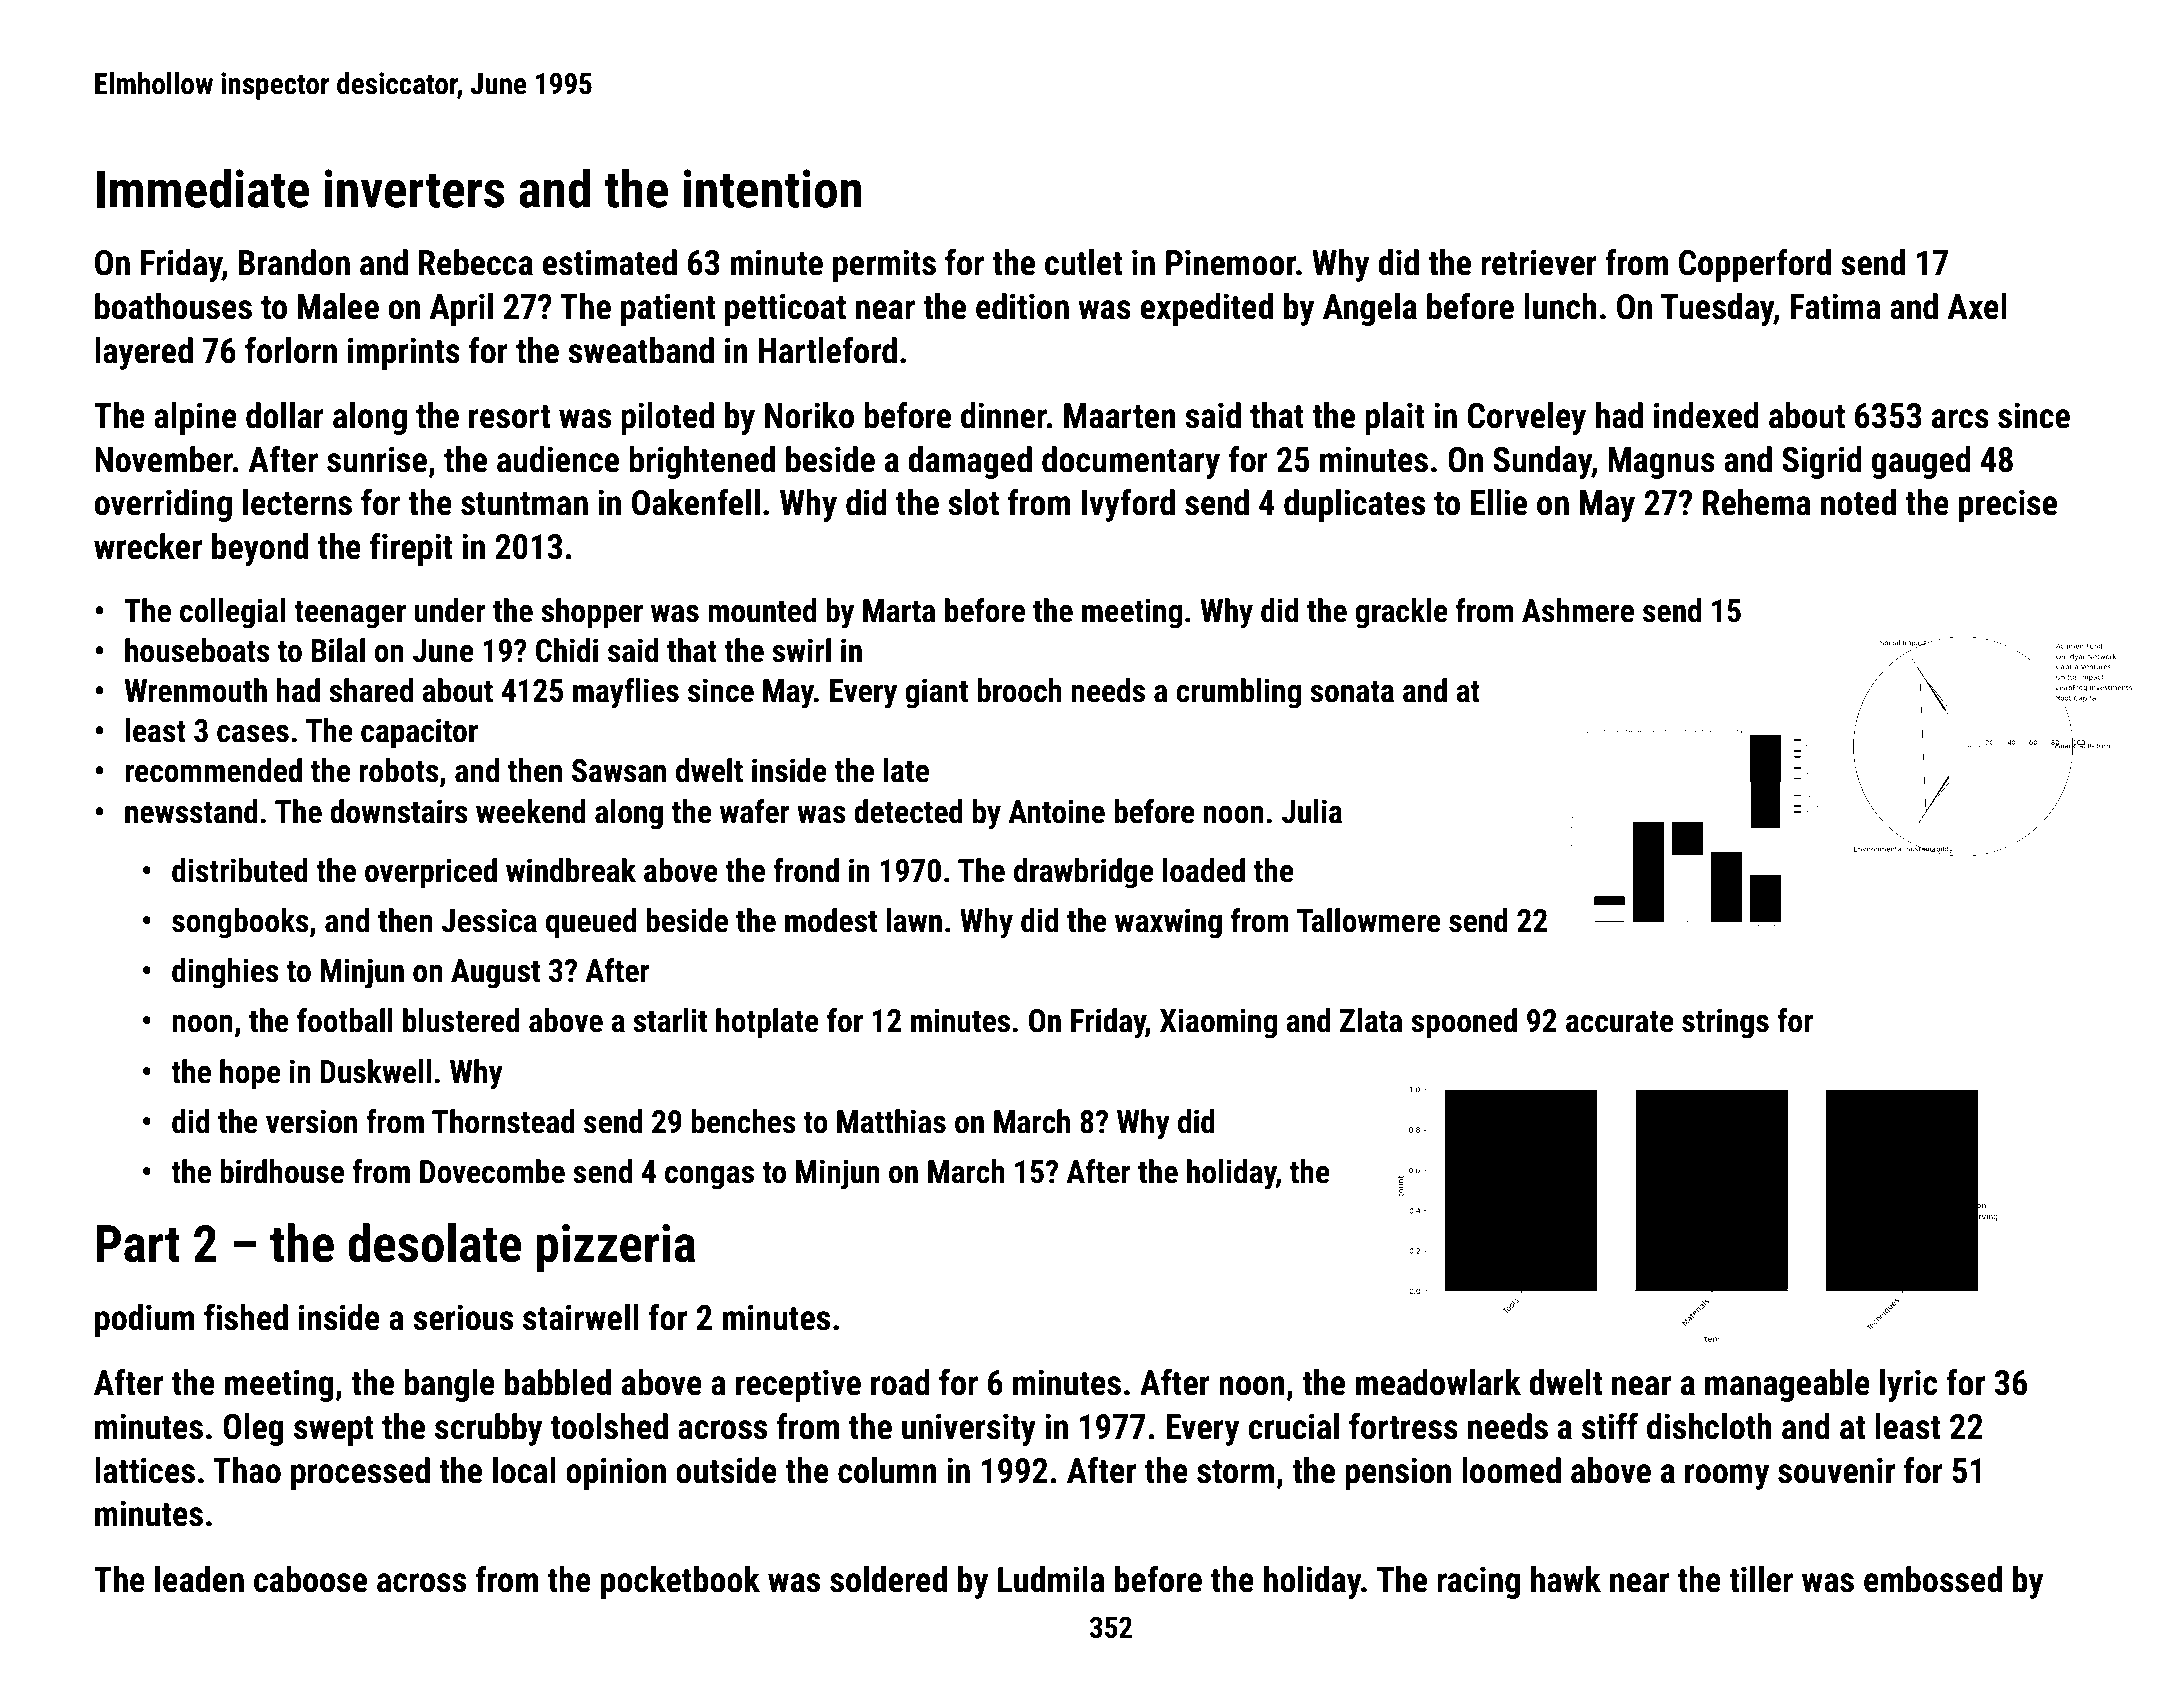 The image size is (2178, 1683). Describe the element at coordinates (203, 188) in the document. I see `Immediate` at that location.
